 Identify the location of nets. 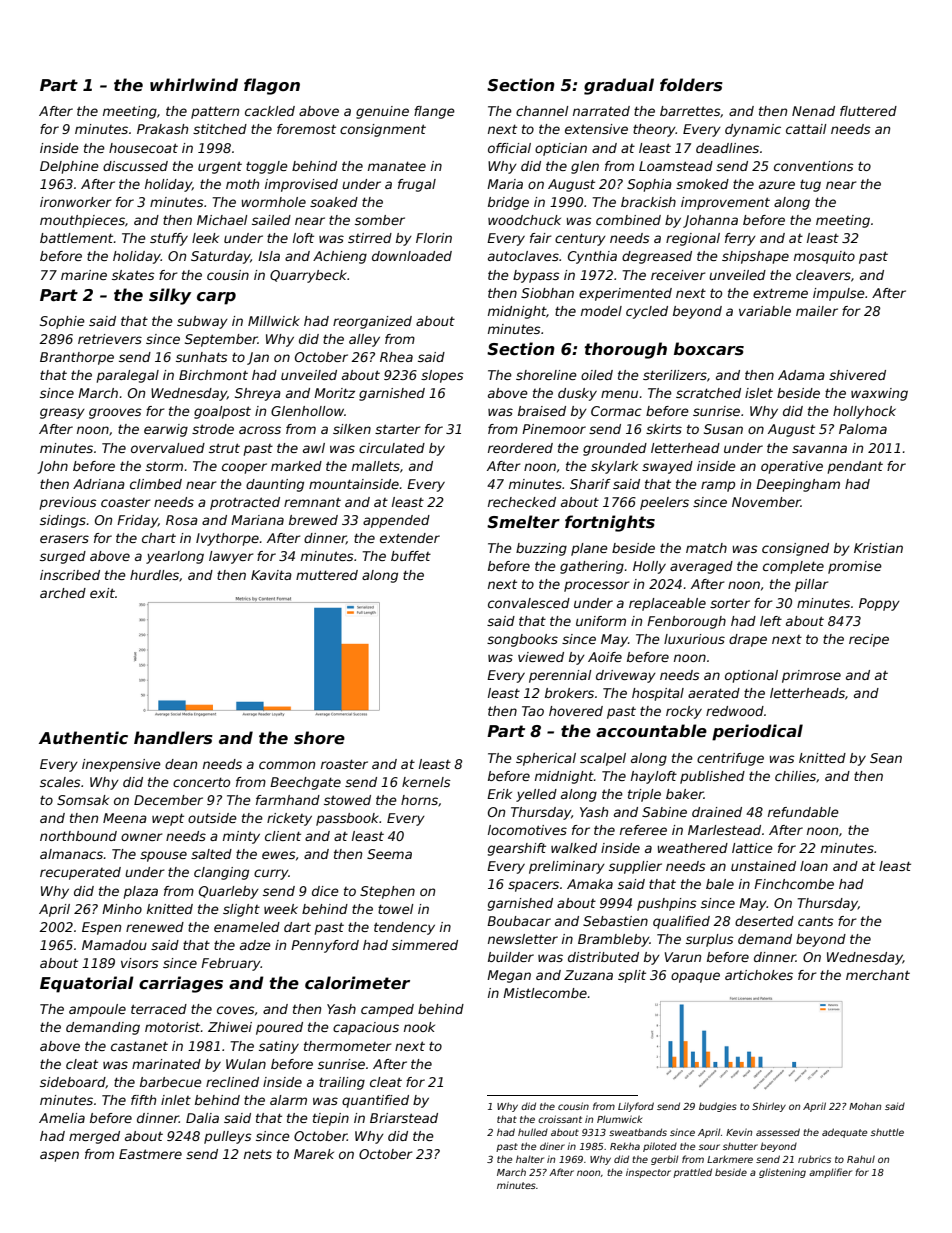
(258, 1154).
